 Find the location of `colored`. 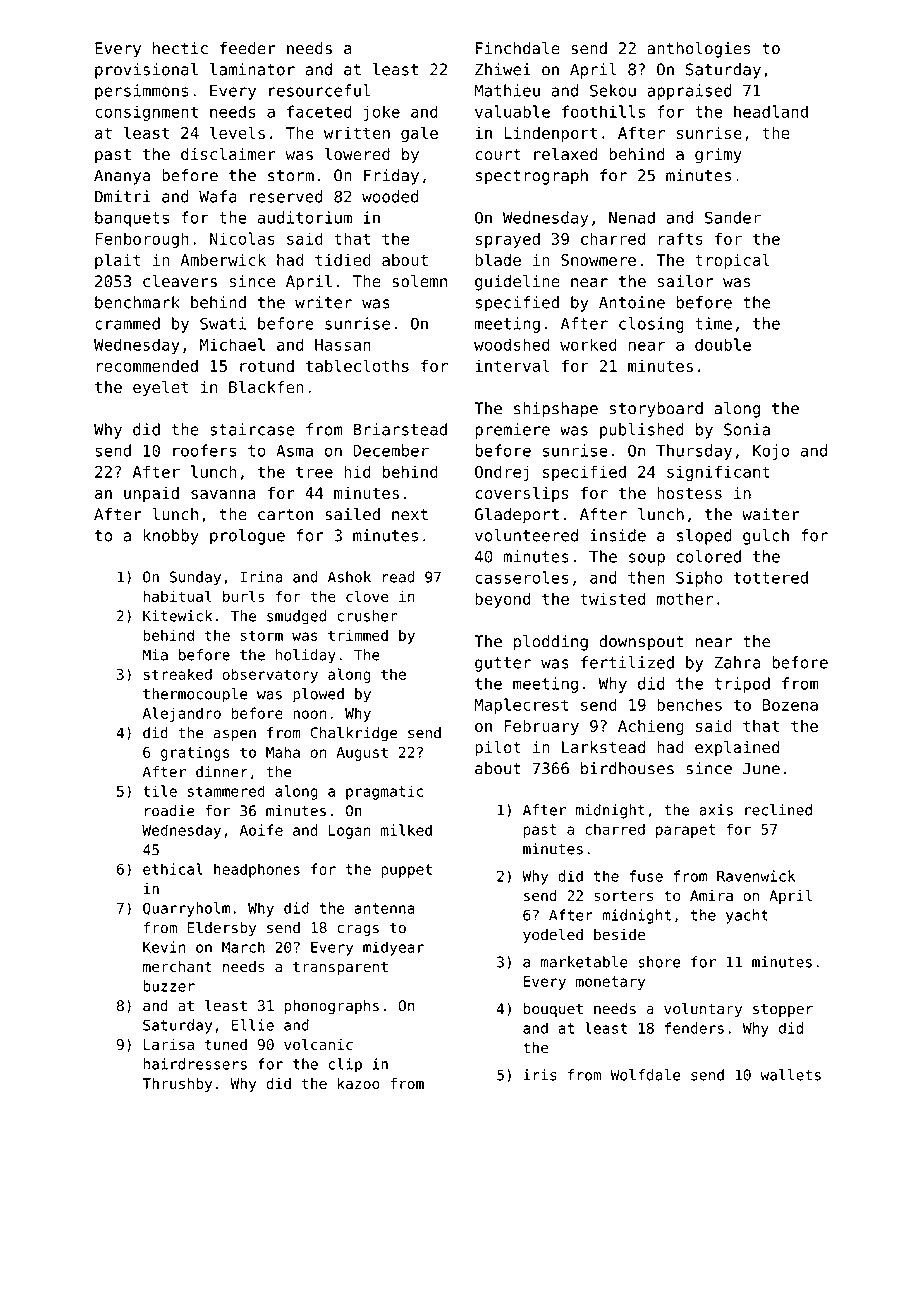

colored is located at coordinates (709, 556).
